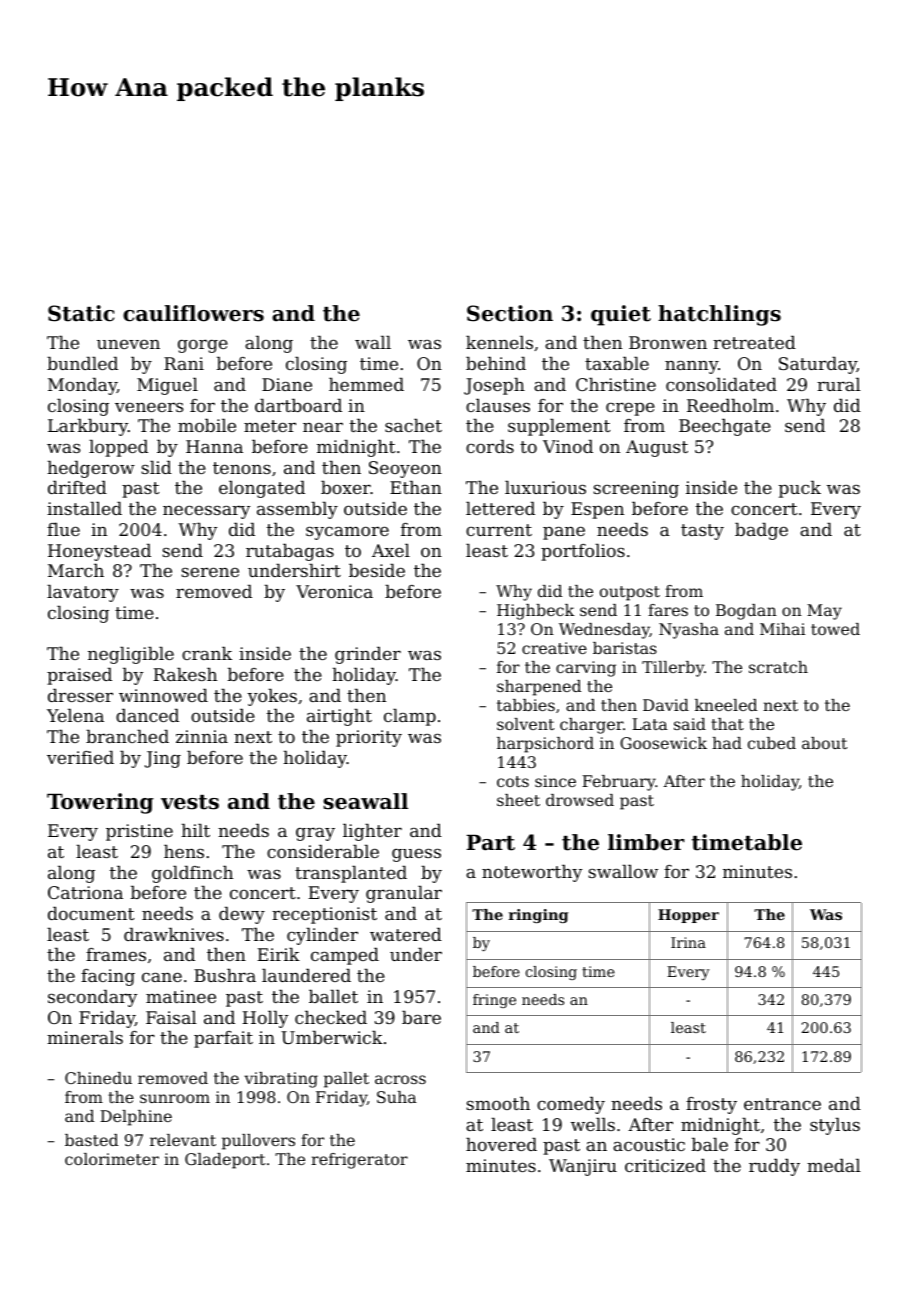 The image size is (908, 1316). What do you see at coordinates (688, 916) in the screenshot?
I see `Hopper` at bounding box center [688, 916].
